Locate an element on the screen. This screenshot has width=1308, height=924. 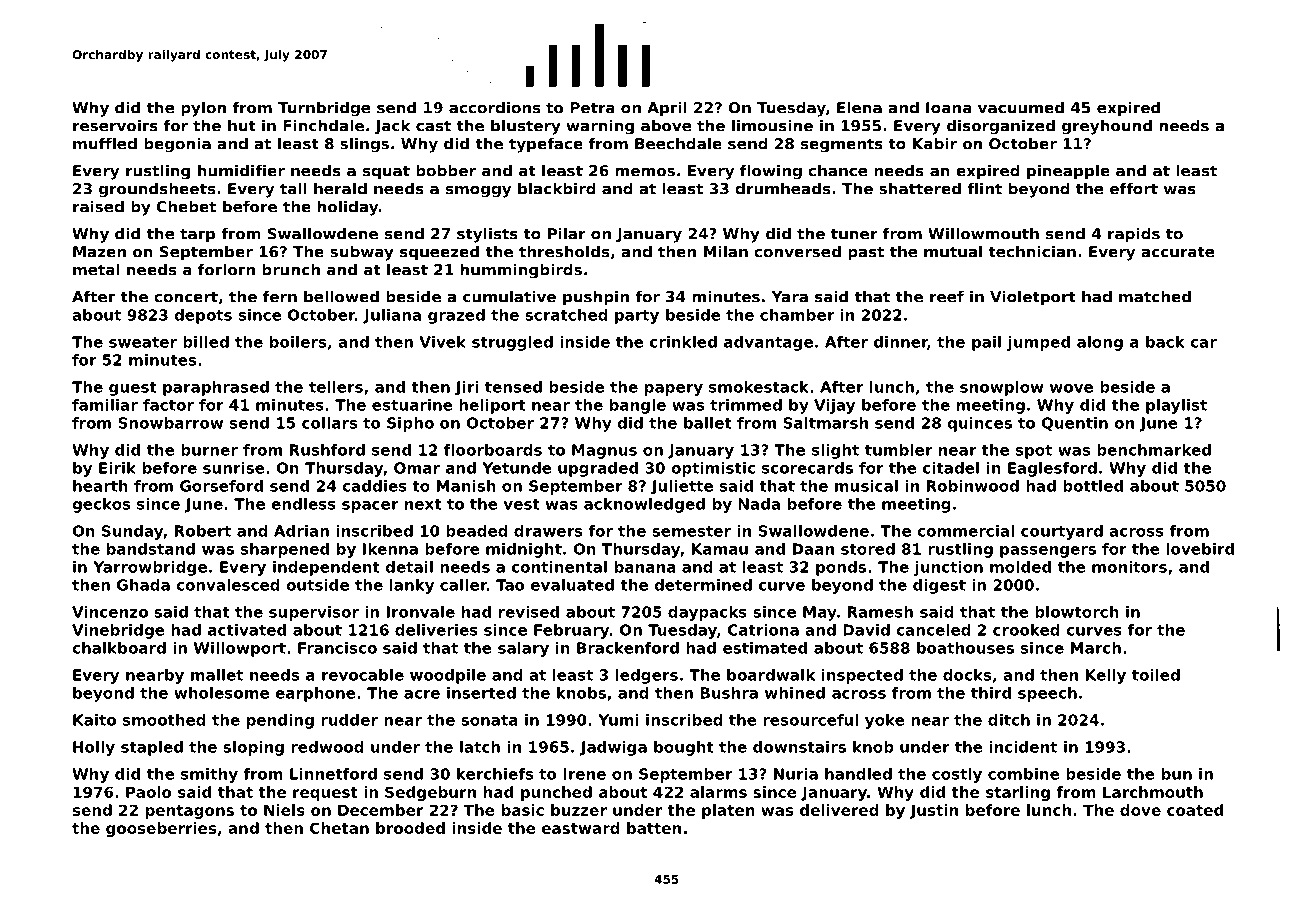
caller is located at coordinates (463, 585).
